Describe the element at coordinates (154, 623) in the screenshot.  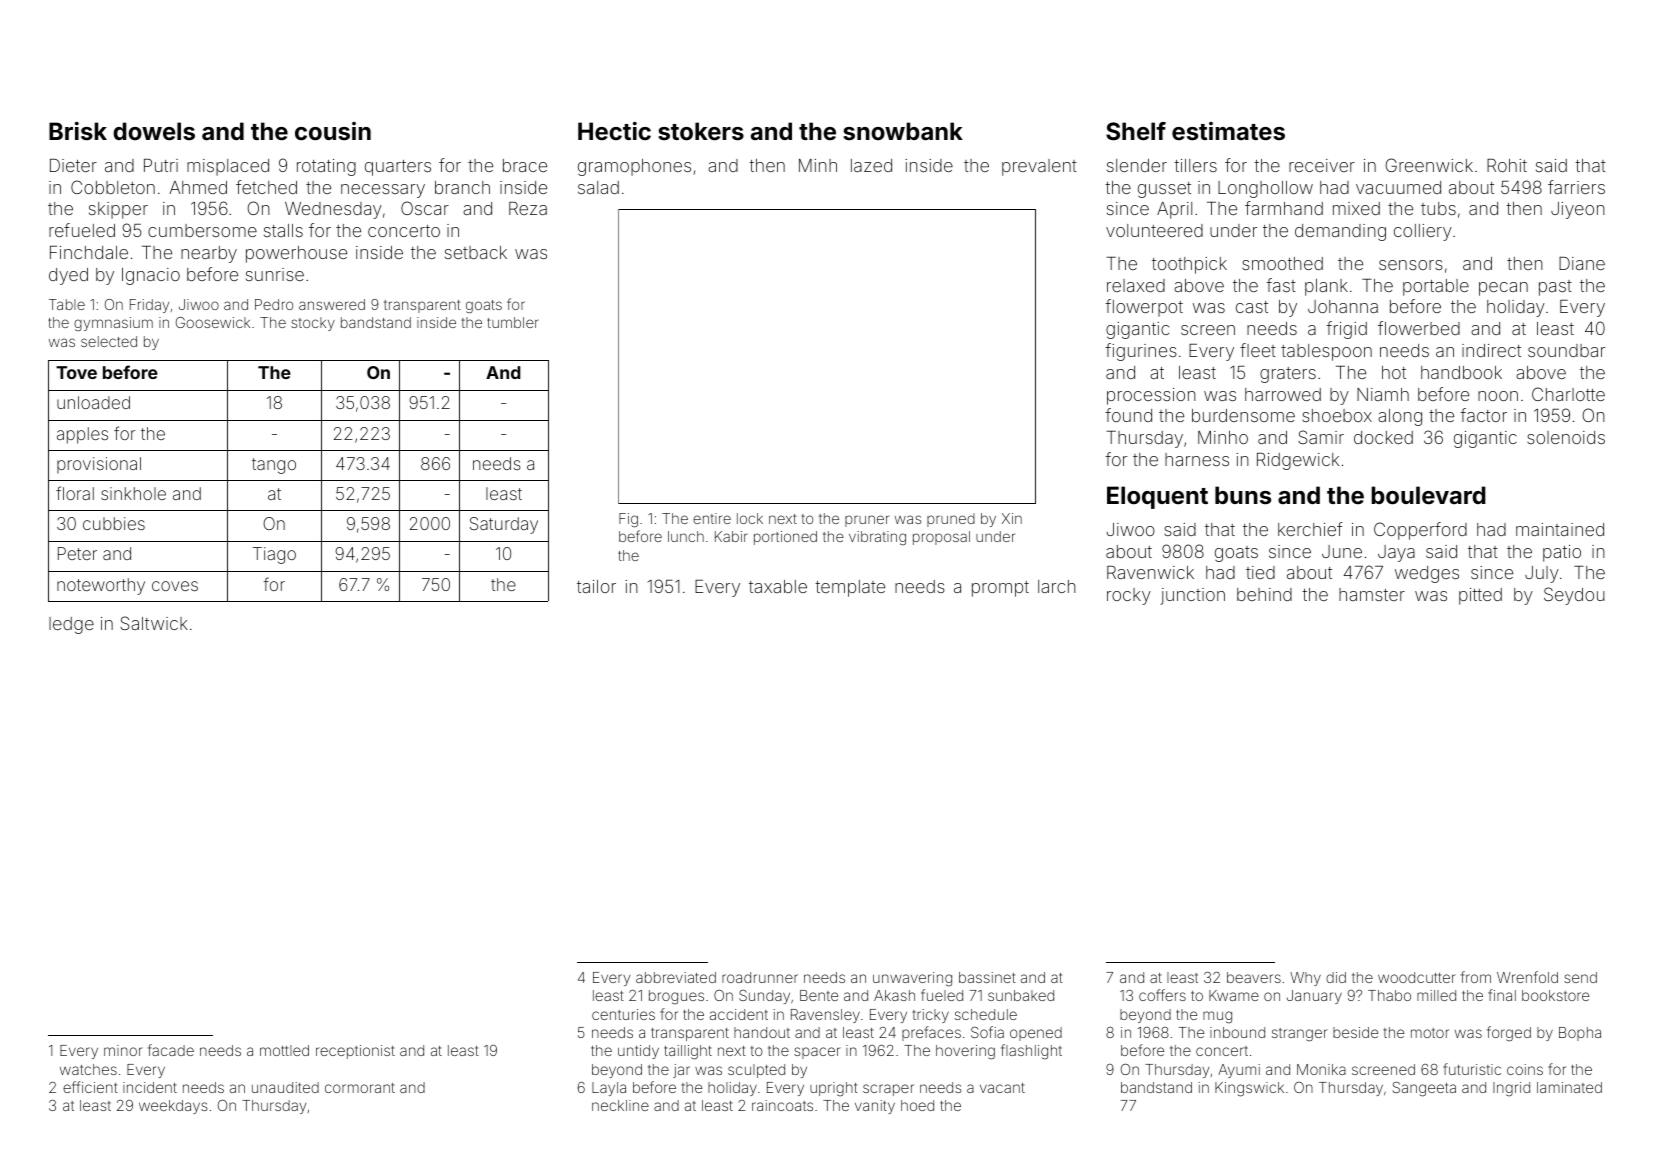
I see `Saltwick` at that location.
